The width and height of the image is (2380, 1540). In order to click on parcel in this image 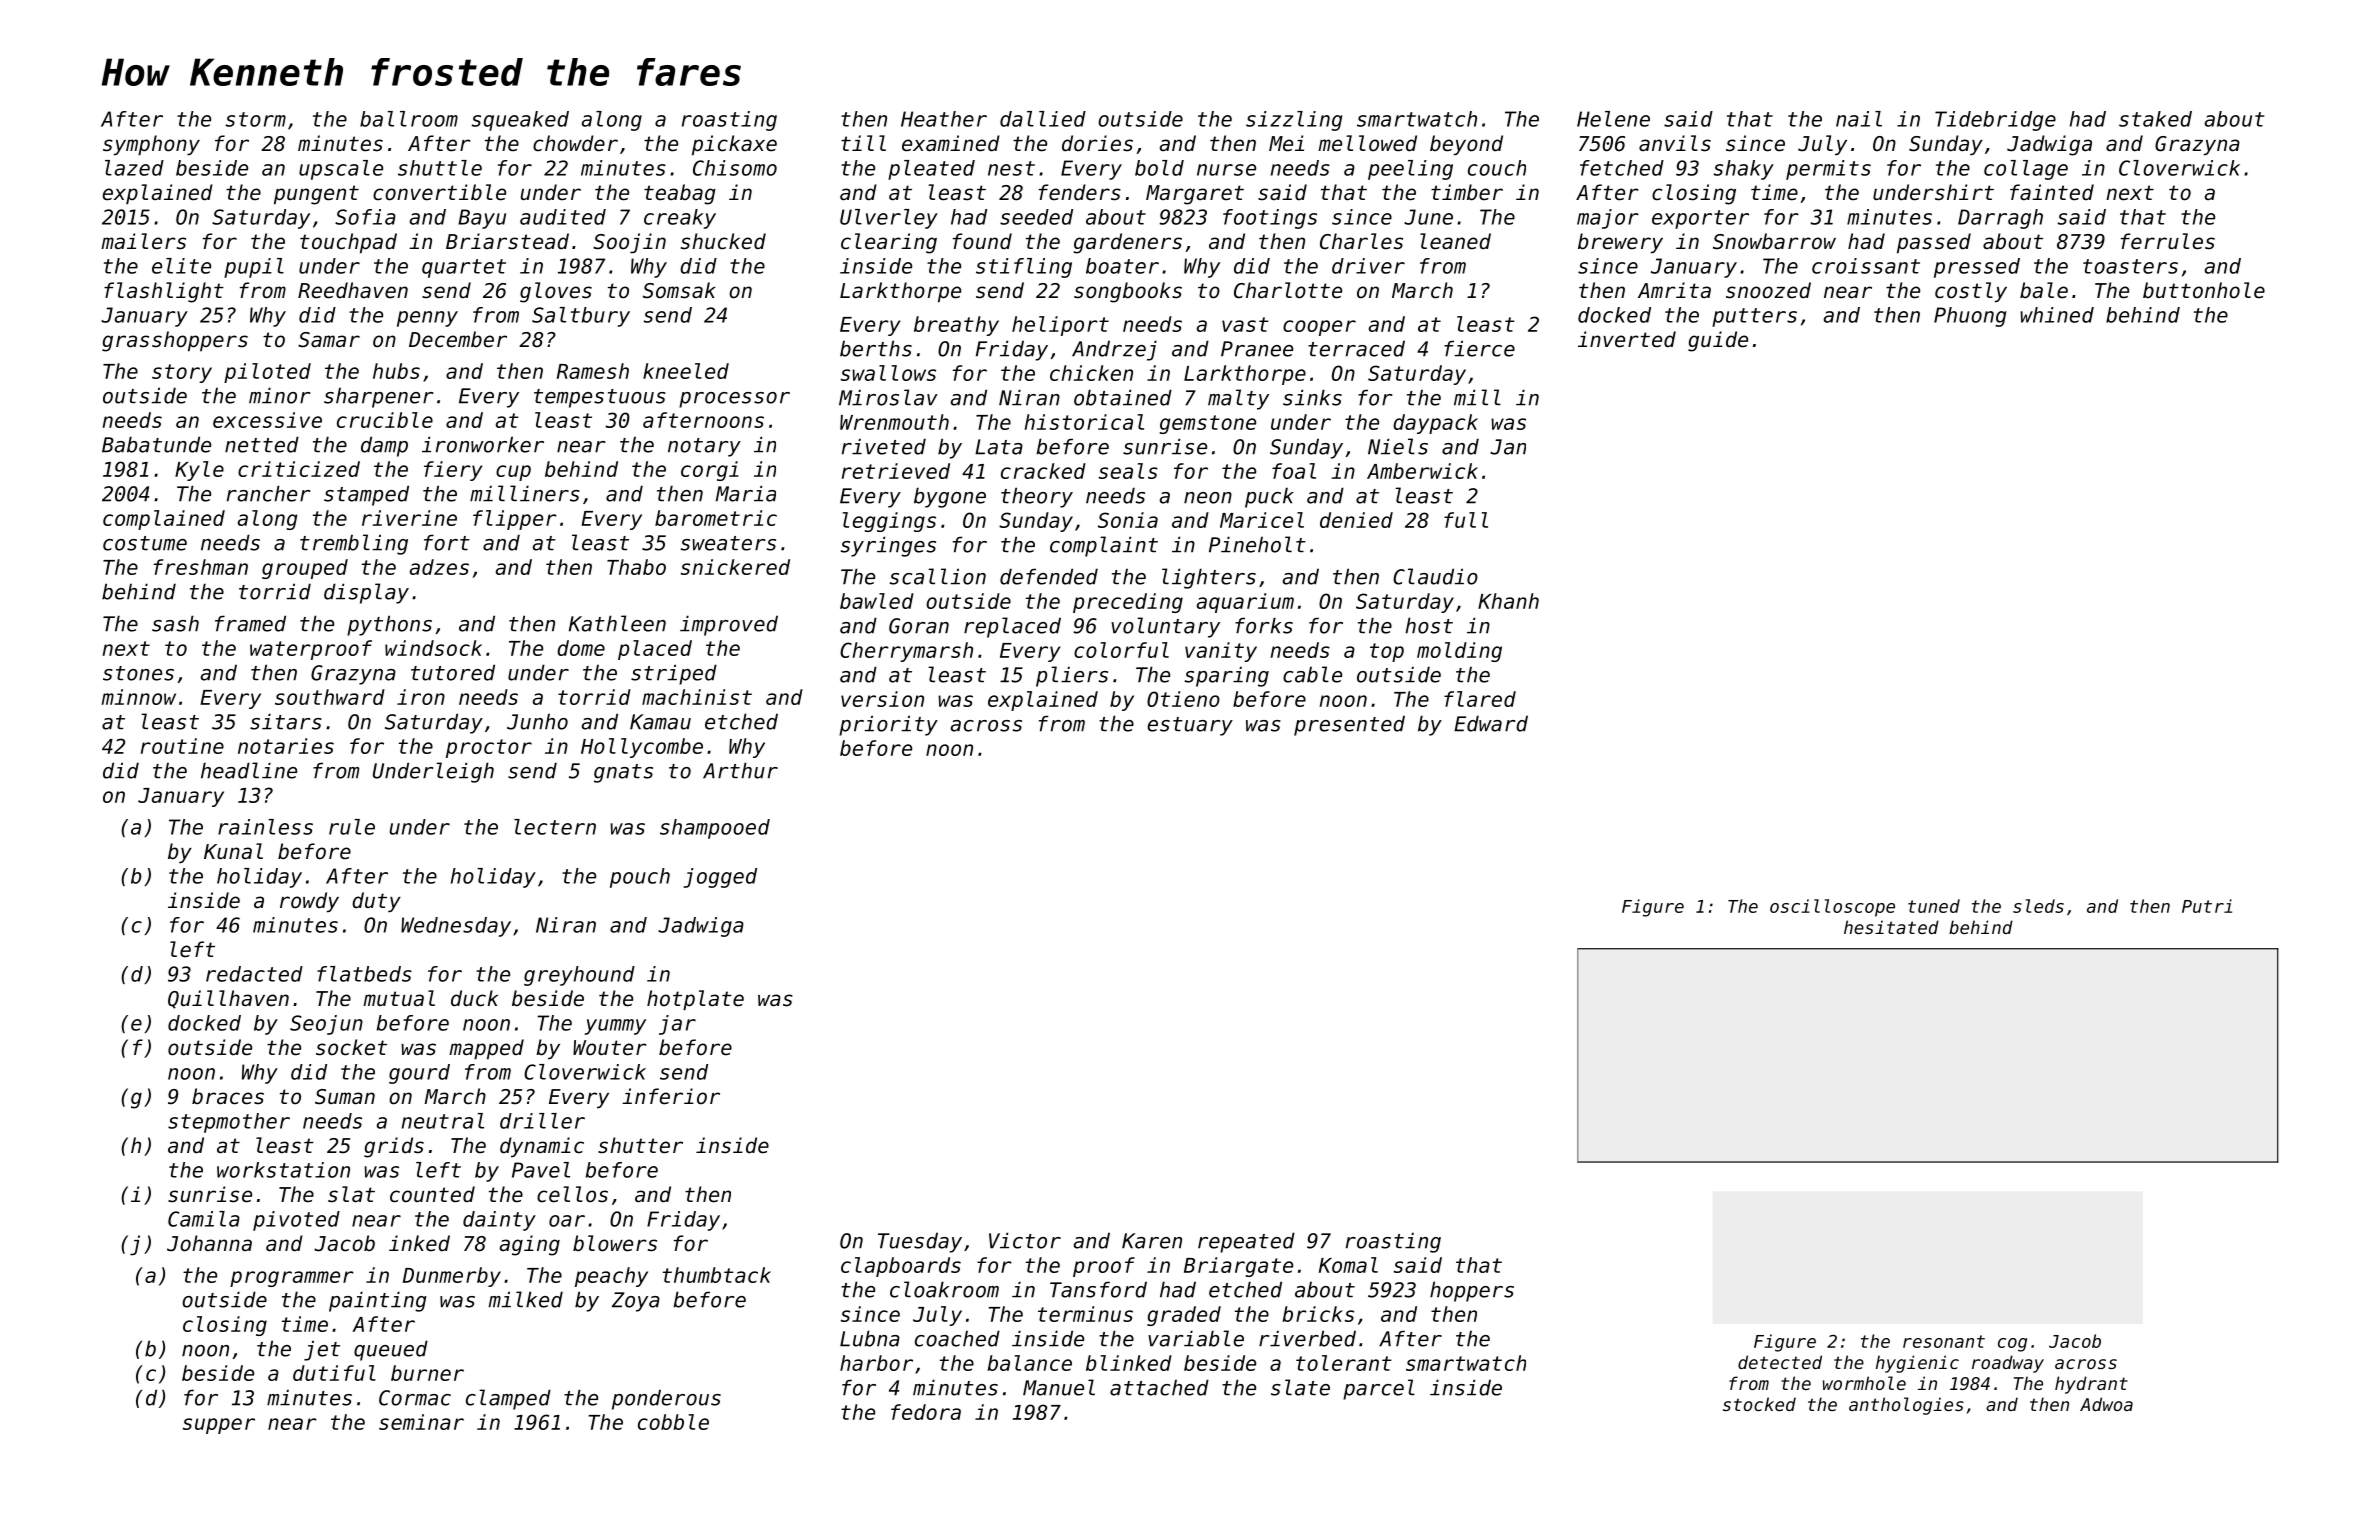, I will do `click(1379, 1389)`.
